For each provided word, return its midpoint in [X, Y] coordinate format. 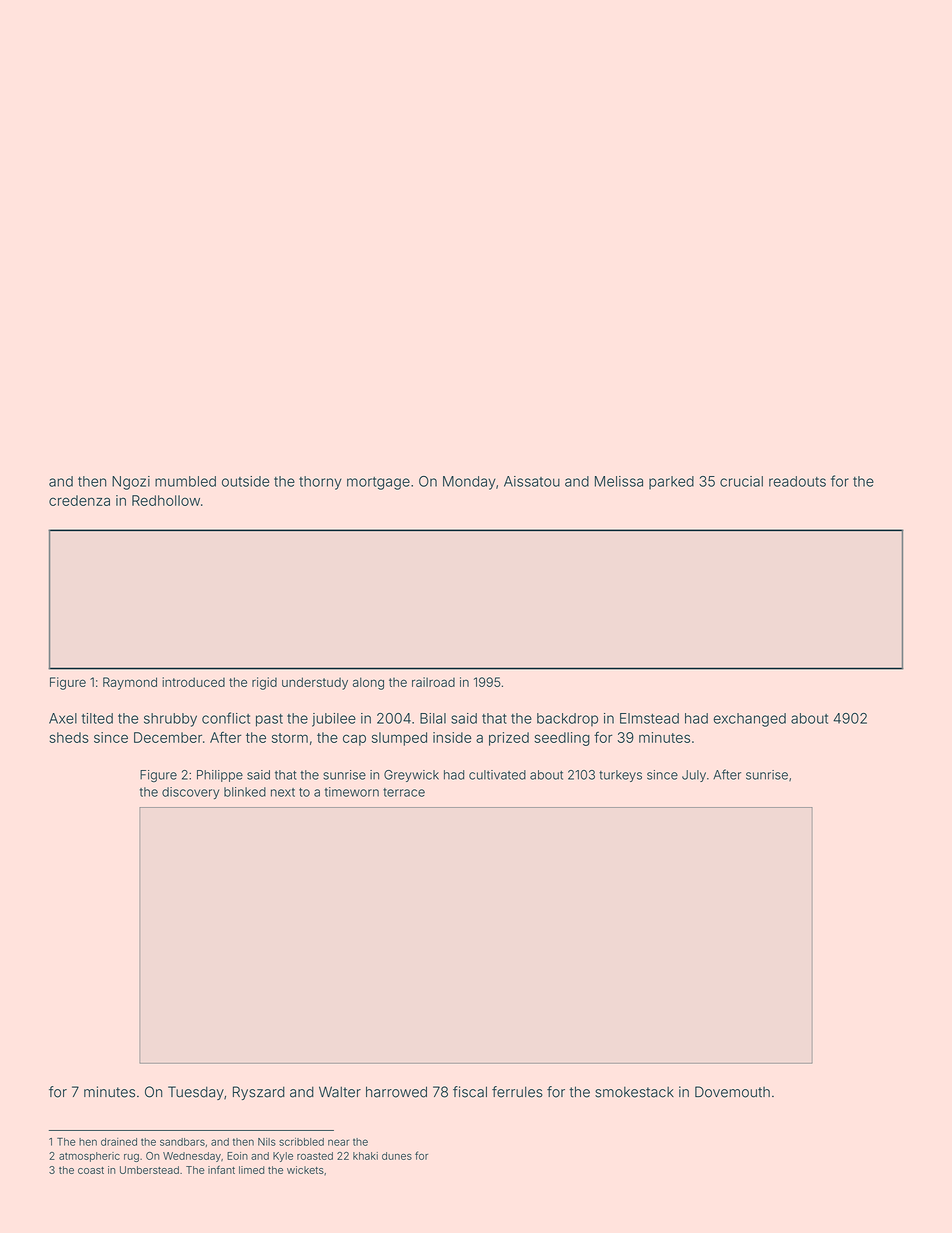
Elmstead [649, 718]
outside [245, 481]
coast [91, 1170]
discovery [190, 793]
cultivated [497, 775]
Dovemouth [732, 1092]
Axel [63, 718]
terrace [404, 792]
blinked [245, 792]
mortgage [378, 483]
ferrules [517, 1092]
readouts [797, 481]
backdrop [567, 720]
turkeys [620, 776]
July [694, 776]
